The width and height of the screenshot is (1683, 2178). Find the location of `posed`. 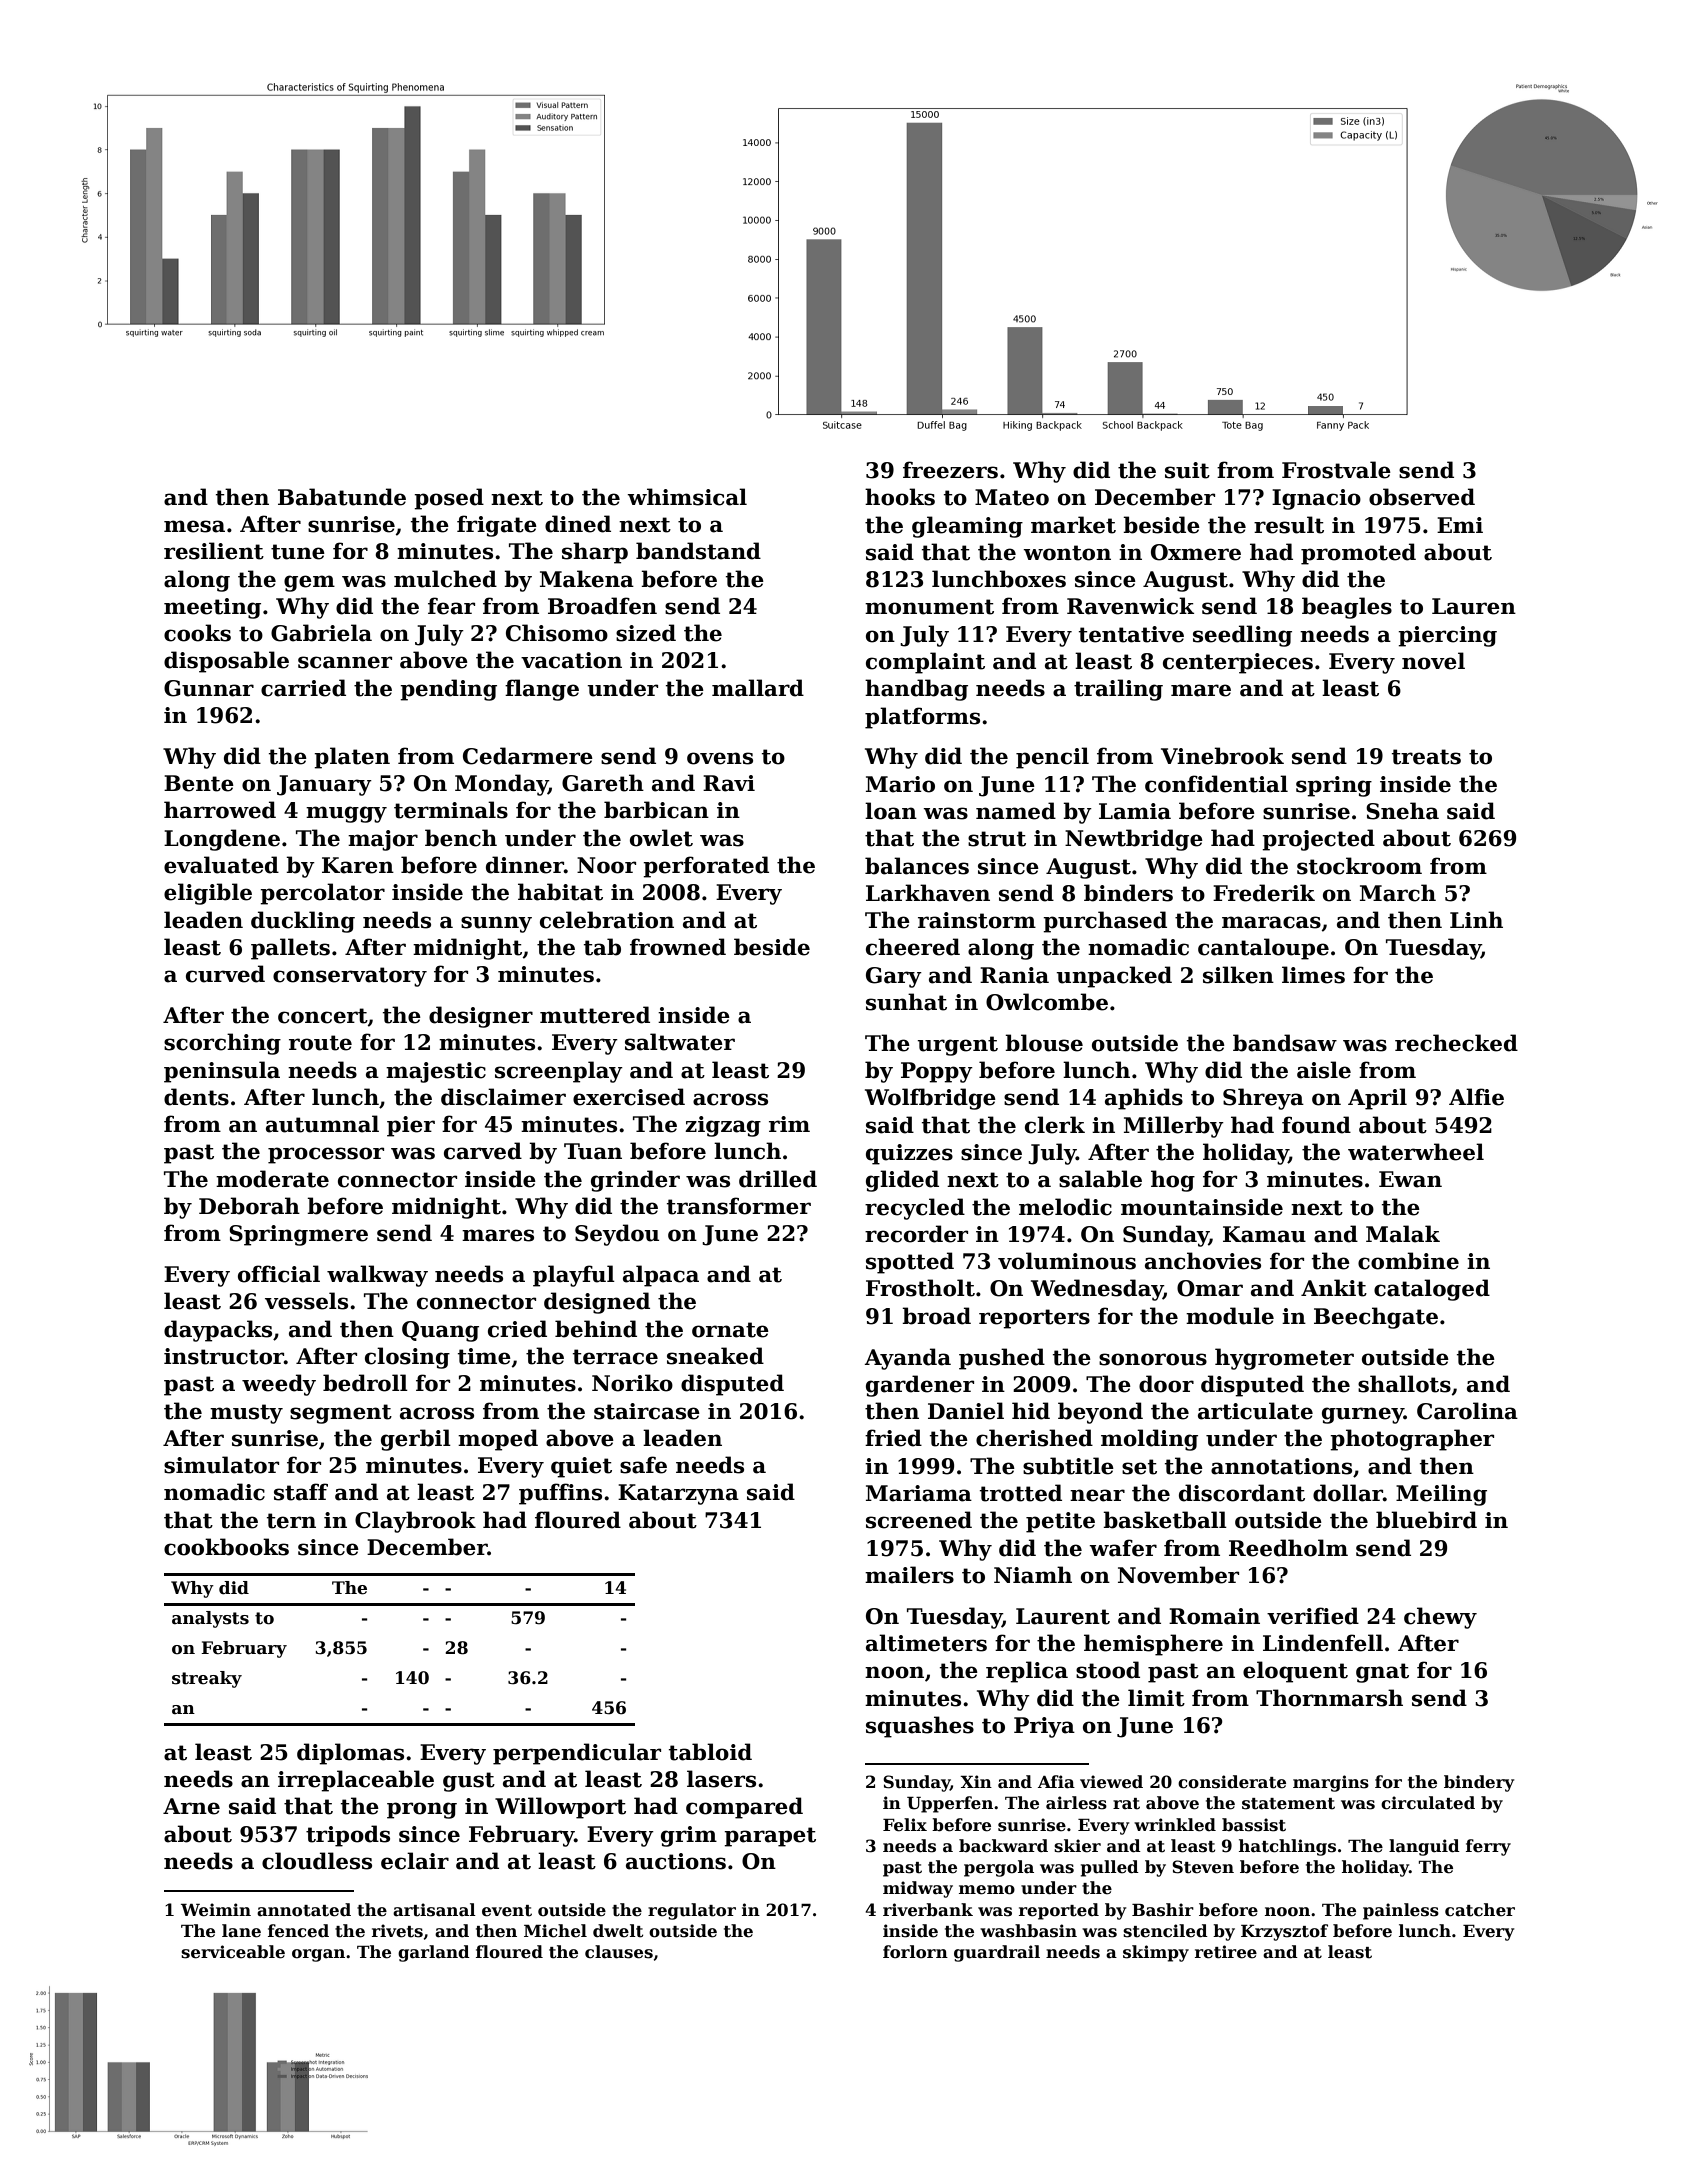

posed is located at coordinates (449, 499).
